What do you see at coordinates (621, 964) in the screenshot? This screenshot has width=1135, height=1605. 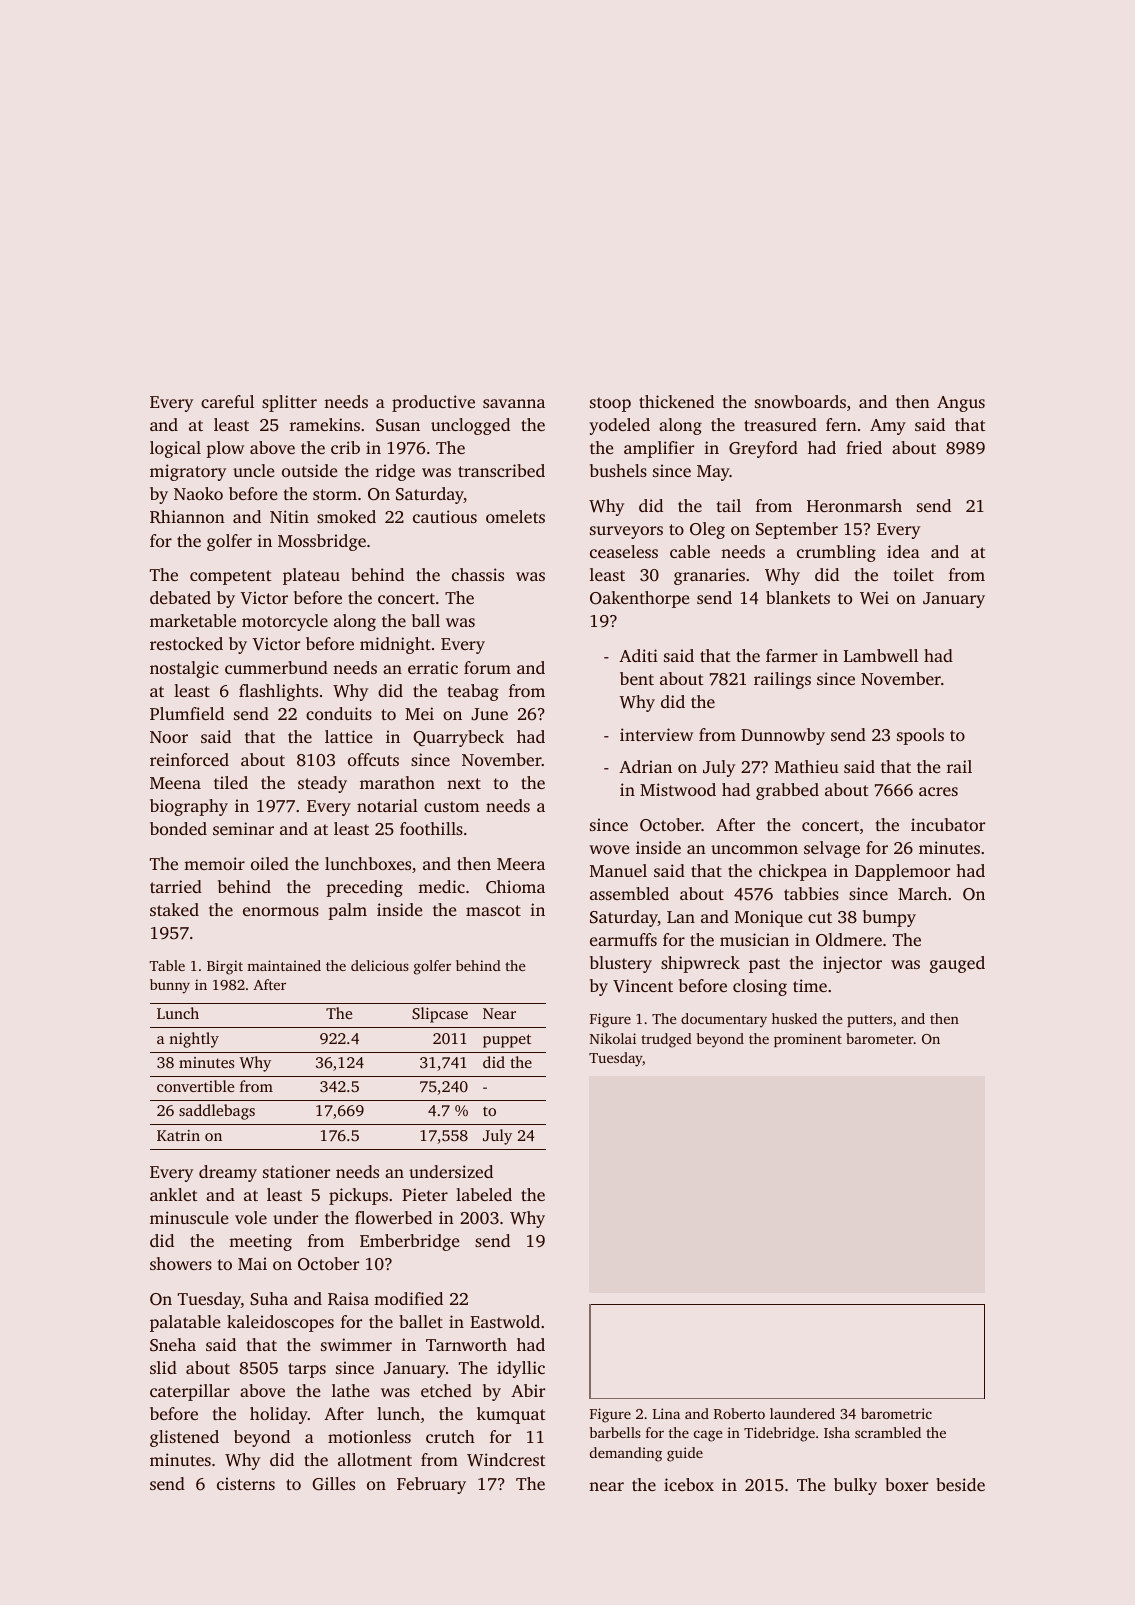 I see `blustery` at bounding box center [621, 964].
